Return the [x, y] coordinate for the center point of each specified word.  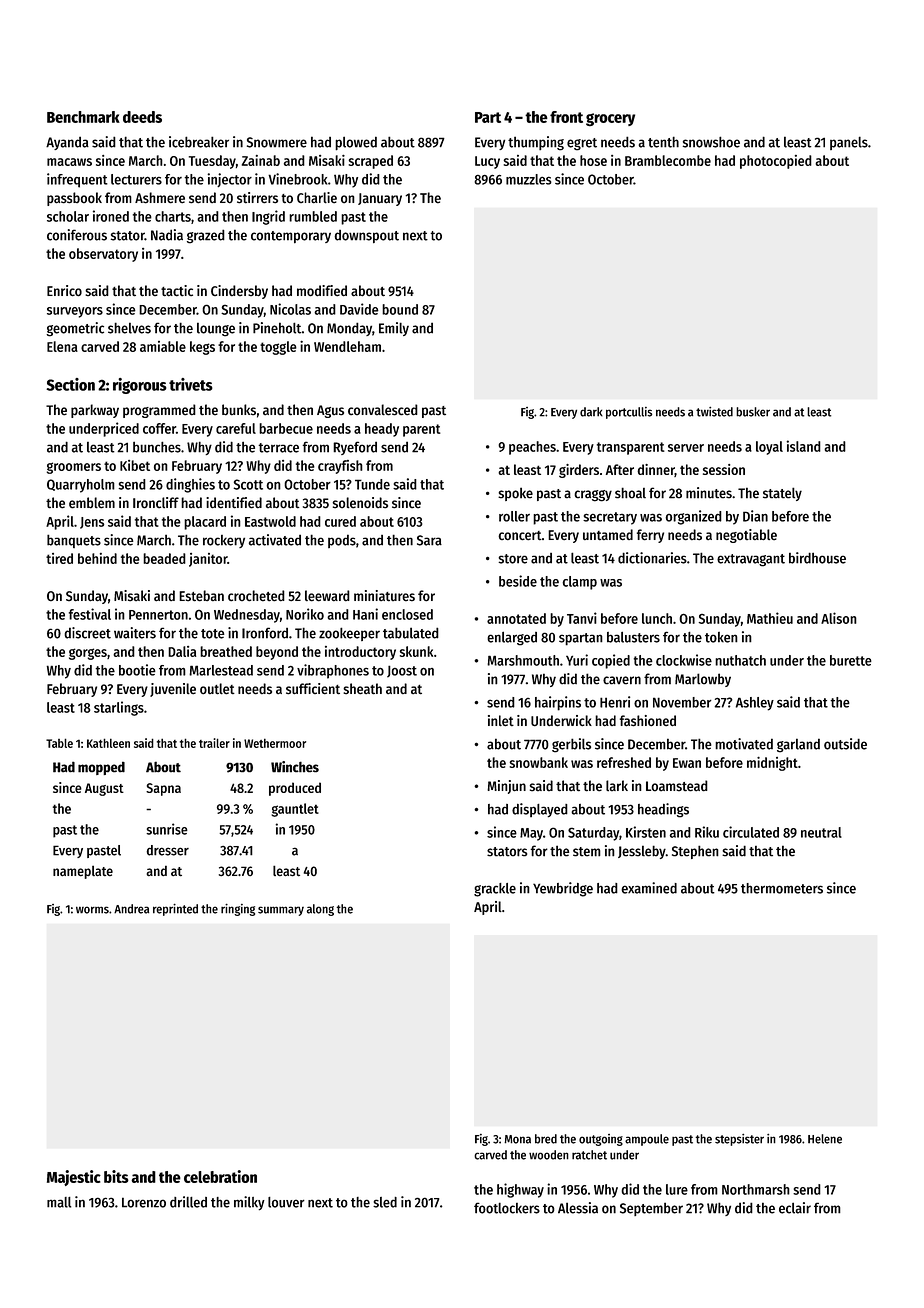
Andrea [131, 909]
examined [649, 888]
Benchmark [83, 117]
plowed [356, 143]
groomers [74, 468]
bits [116, 1176]
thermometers [782, 888]
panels [849, 143]
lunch [657, 618]
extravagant [751, 560]
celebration [220, 1176]
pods [342, 541]
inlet [501, 720]
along [320, 910]
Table [59, 743]
